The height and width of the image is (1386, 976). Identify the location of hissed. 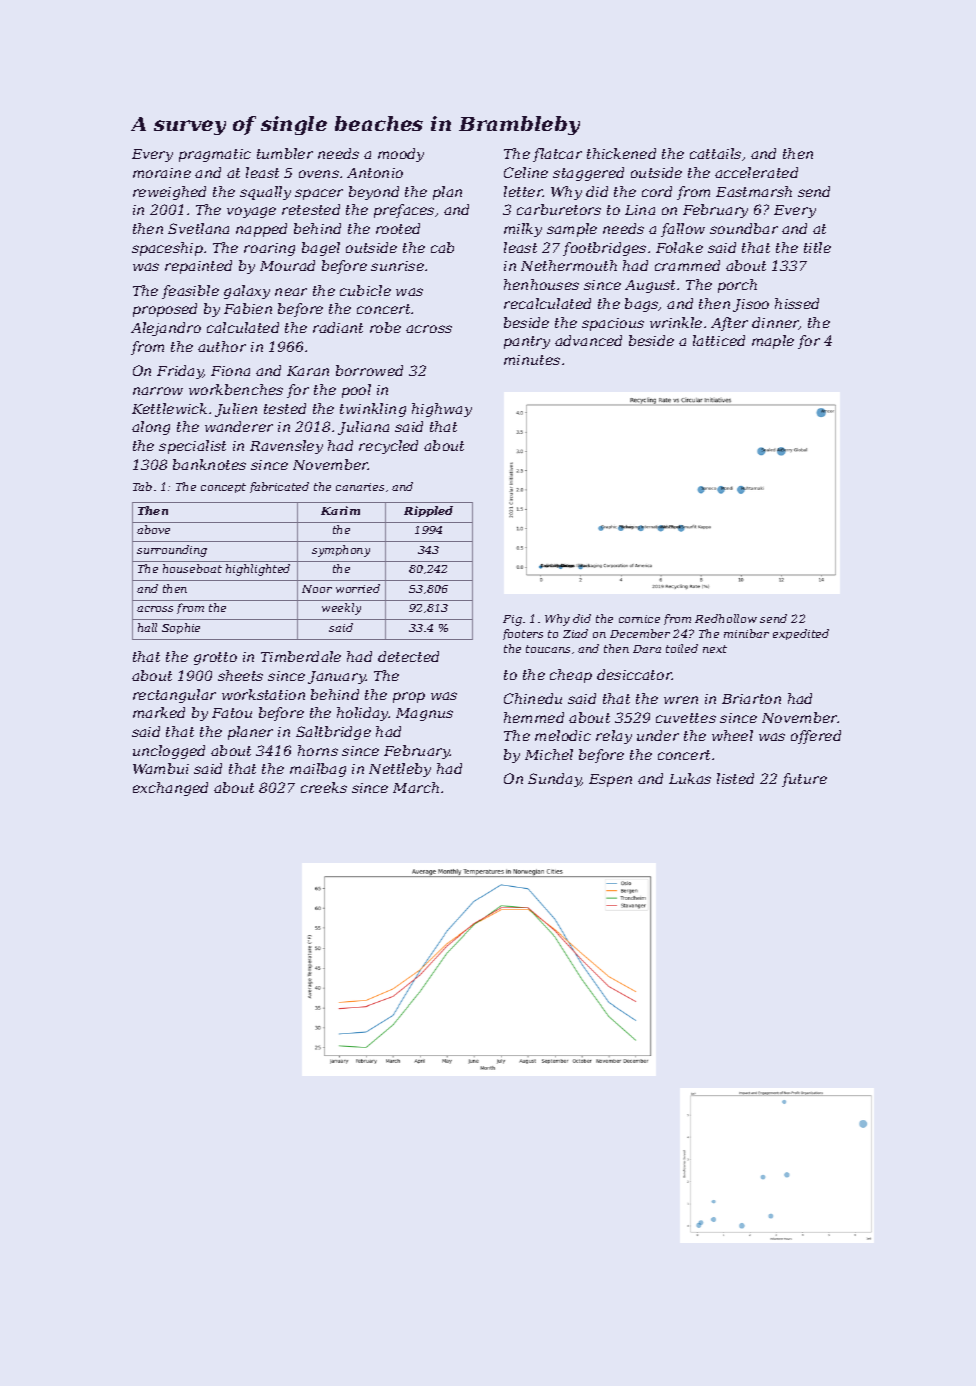
(797, 303).
